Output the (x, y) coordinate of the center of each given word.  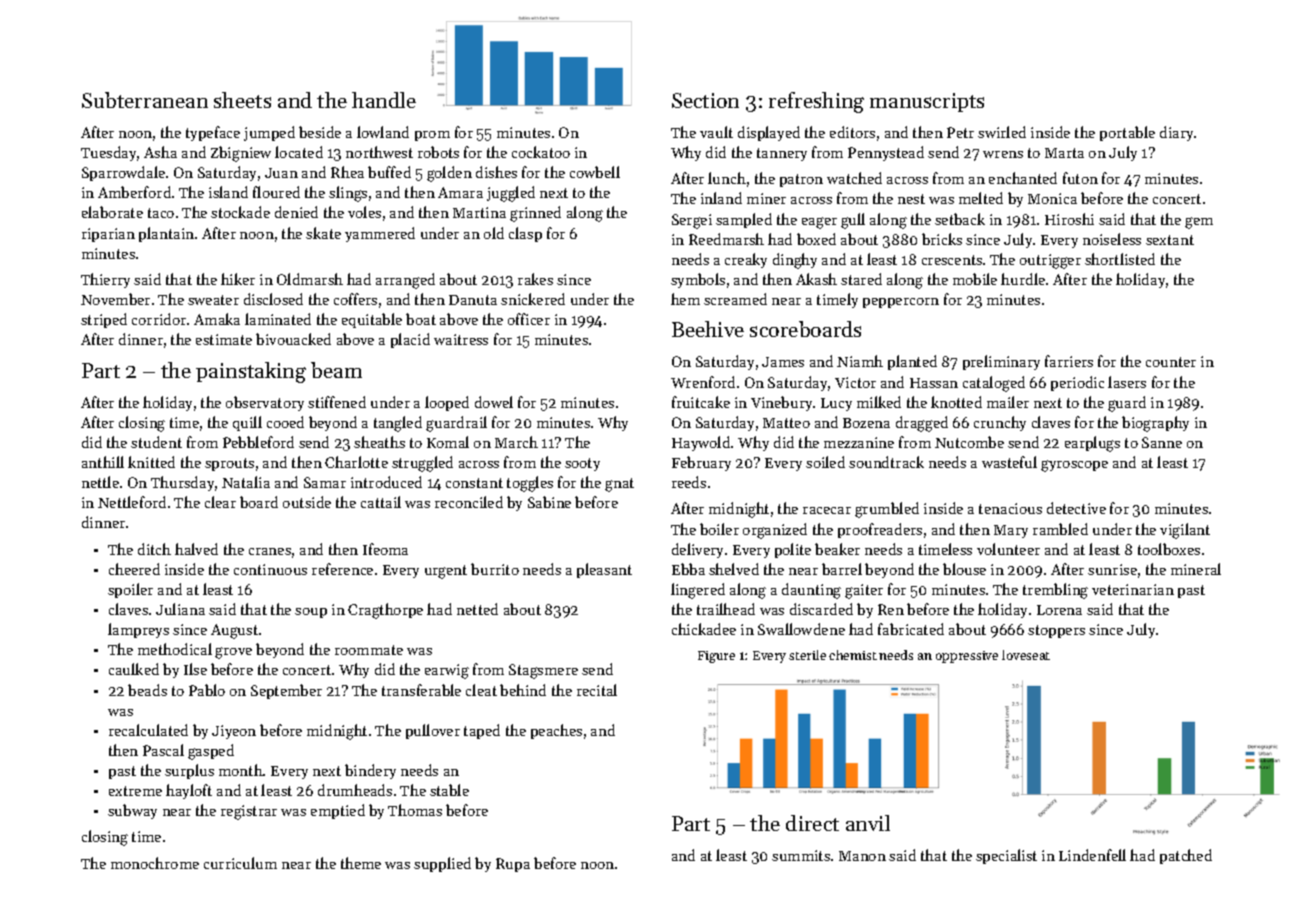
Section (705, 100)
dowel (494, 402)
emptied (338, 811)
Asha (160, 152)
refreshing (816, 102)
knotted (956, 402)
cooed (285, 422)
